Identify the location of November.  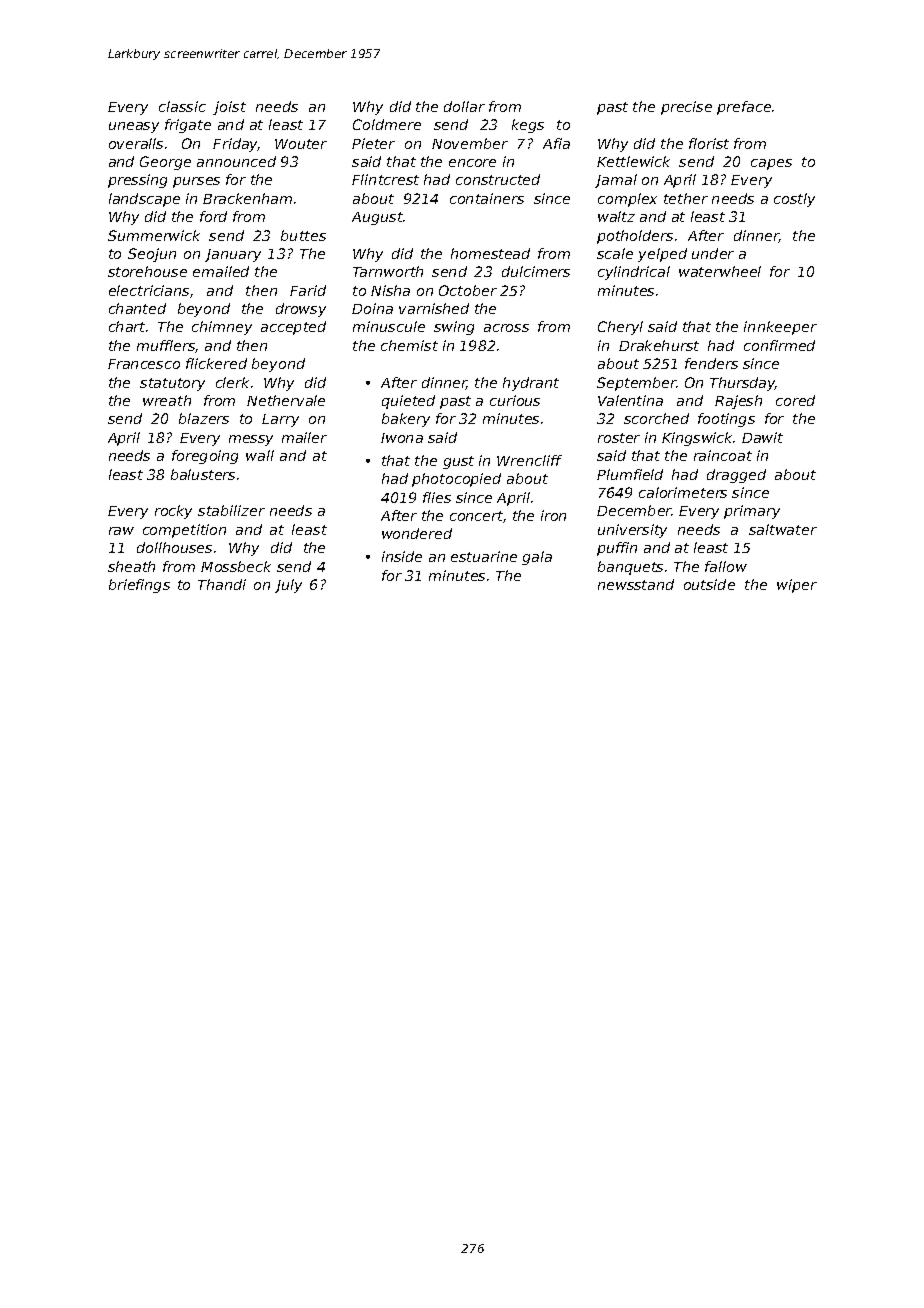
(470, 143).
